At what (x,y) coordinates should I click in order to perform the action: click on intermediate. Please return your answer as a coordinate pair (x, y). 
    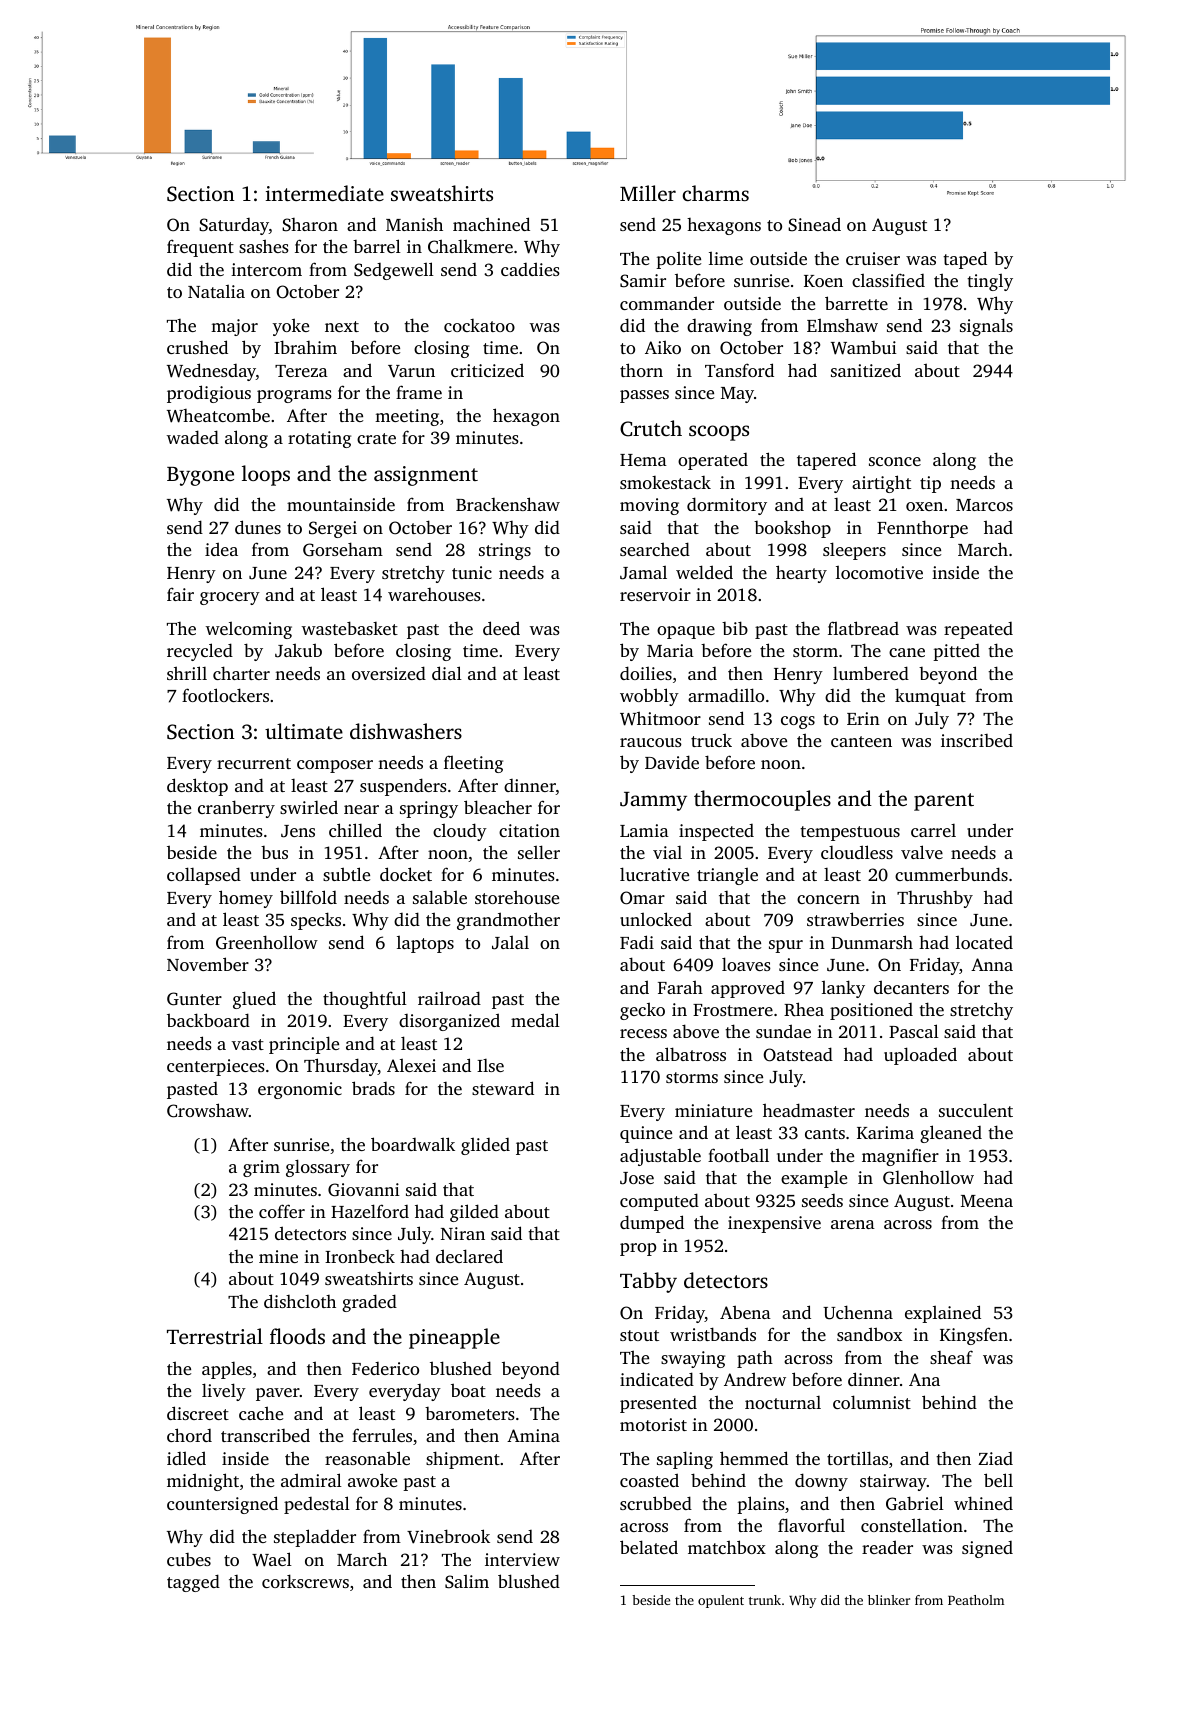
    Looking at the image, I should click on (325, 193).
